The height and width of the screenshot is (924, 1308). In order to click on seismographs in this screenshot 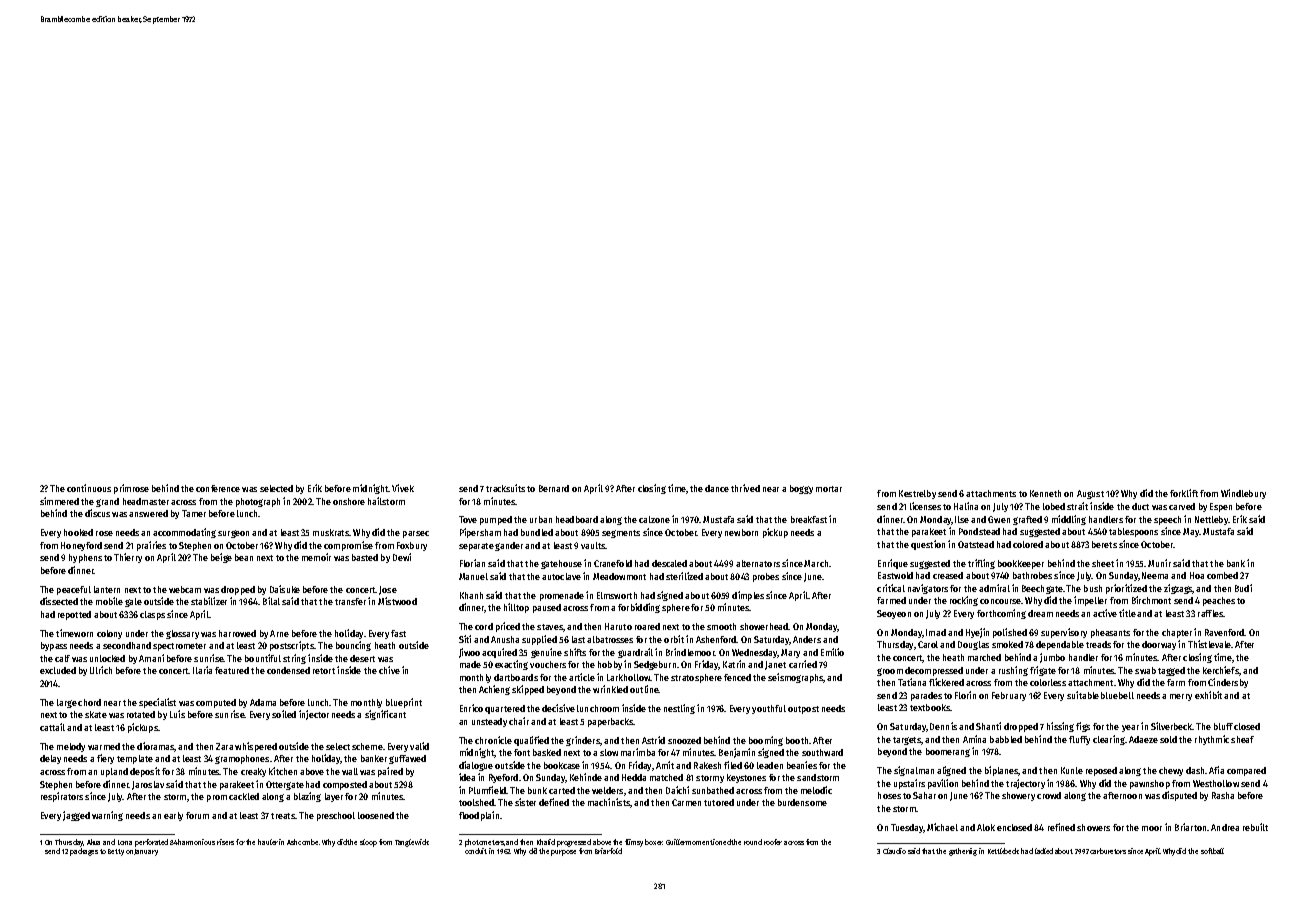, I will do `click(795, 678)`.
